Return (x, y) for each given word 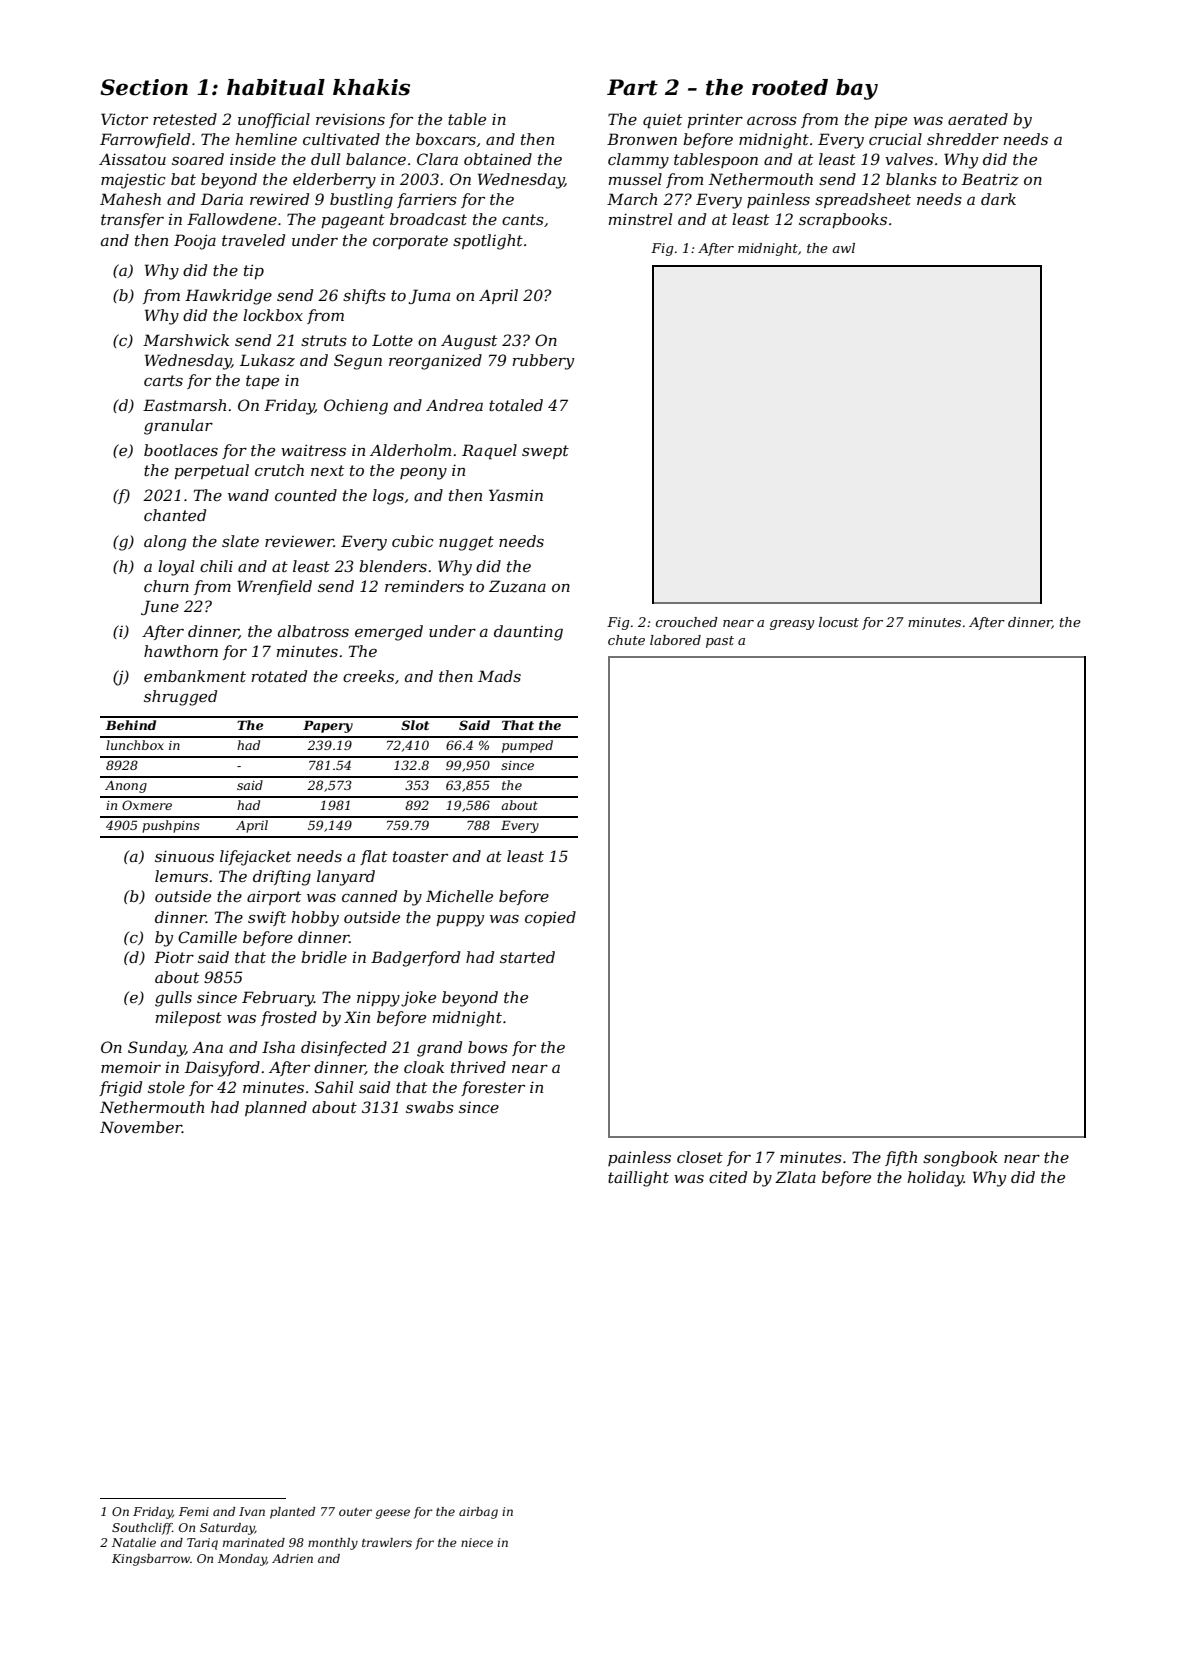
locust (839, 622)
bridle (324, 957)
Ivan (252, 1511)
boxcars (446, 139)
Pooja (195, 242)
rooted (790, 87)
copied (550, 918)
